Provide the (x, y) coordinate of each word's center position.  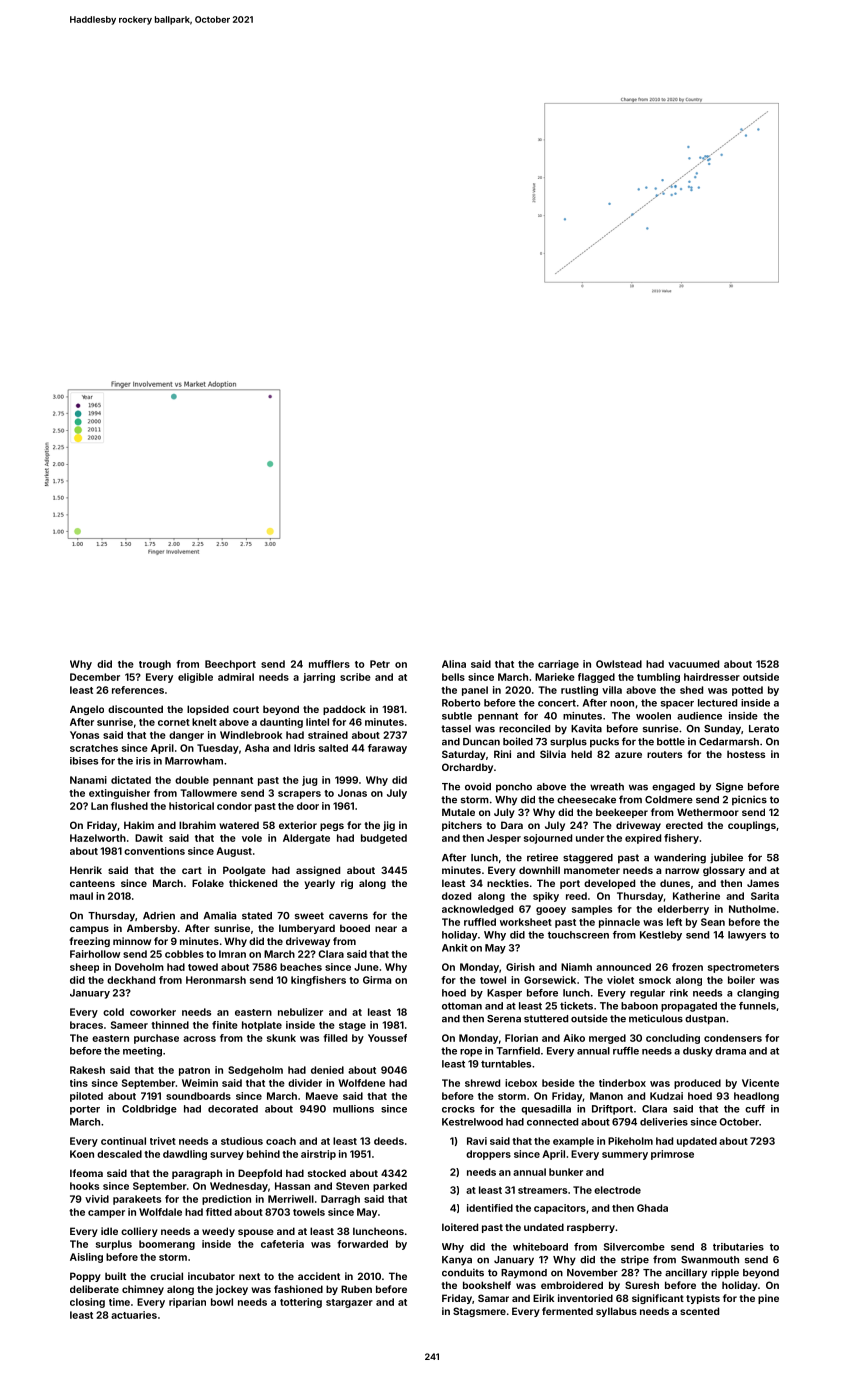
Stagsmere (479, 1312)
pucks (604, 743)
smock (655, 980)
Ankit (455, 948)
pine (768, 1299)
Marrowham (194, 761)
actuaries (134, 1315)
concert (557, 703)
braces (86, 1025)
